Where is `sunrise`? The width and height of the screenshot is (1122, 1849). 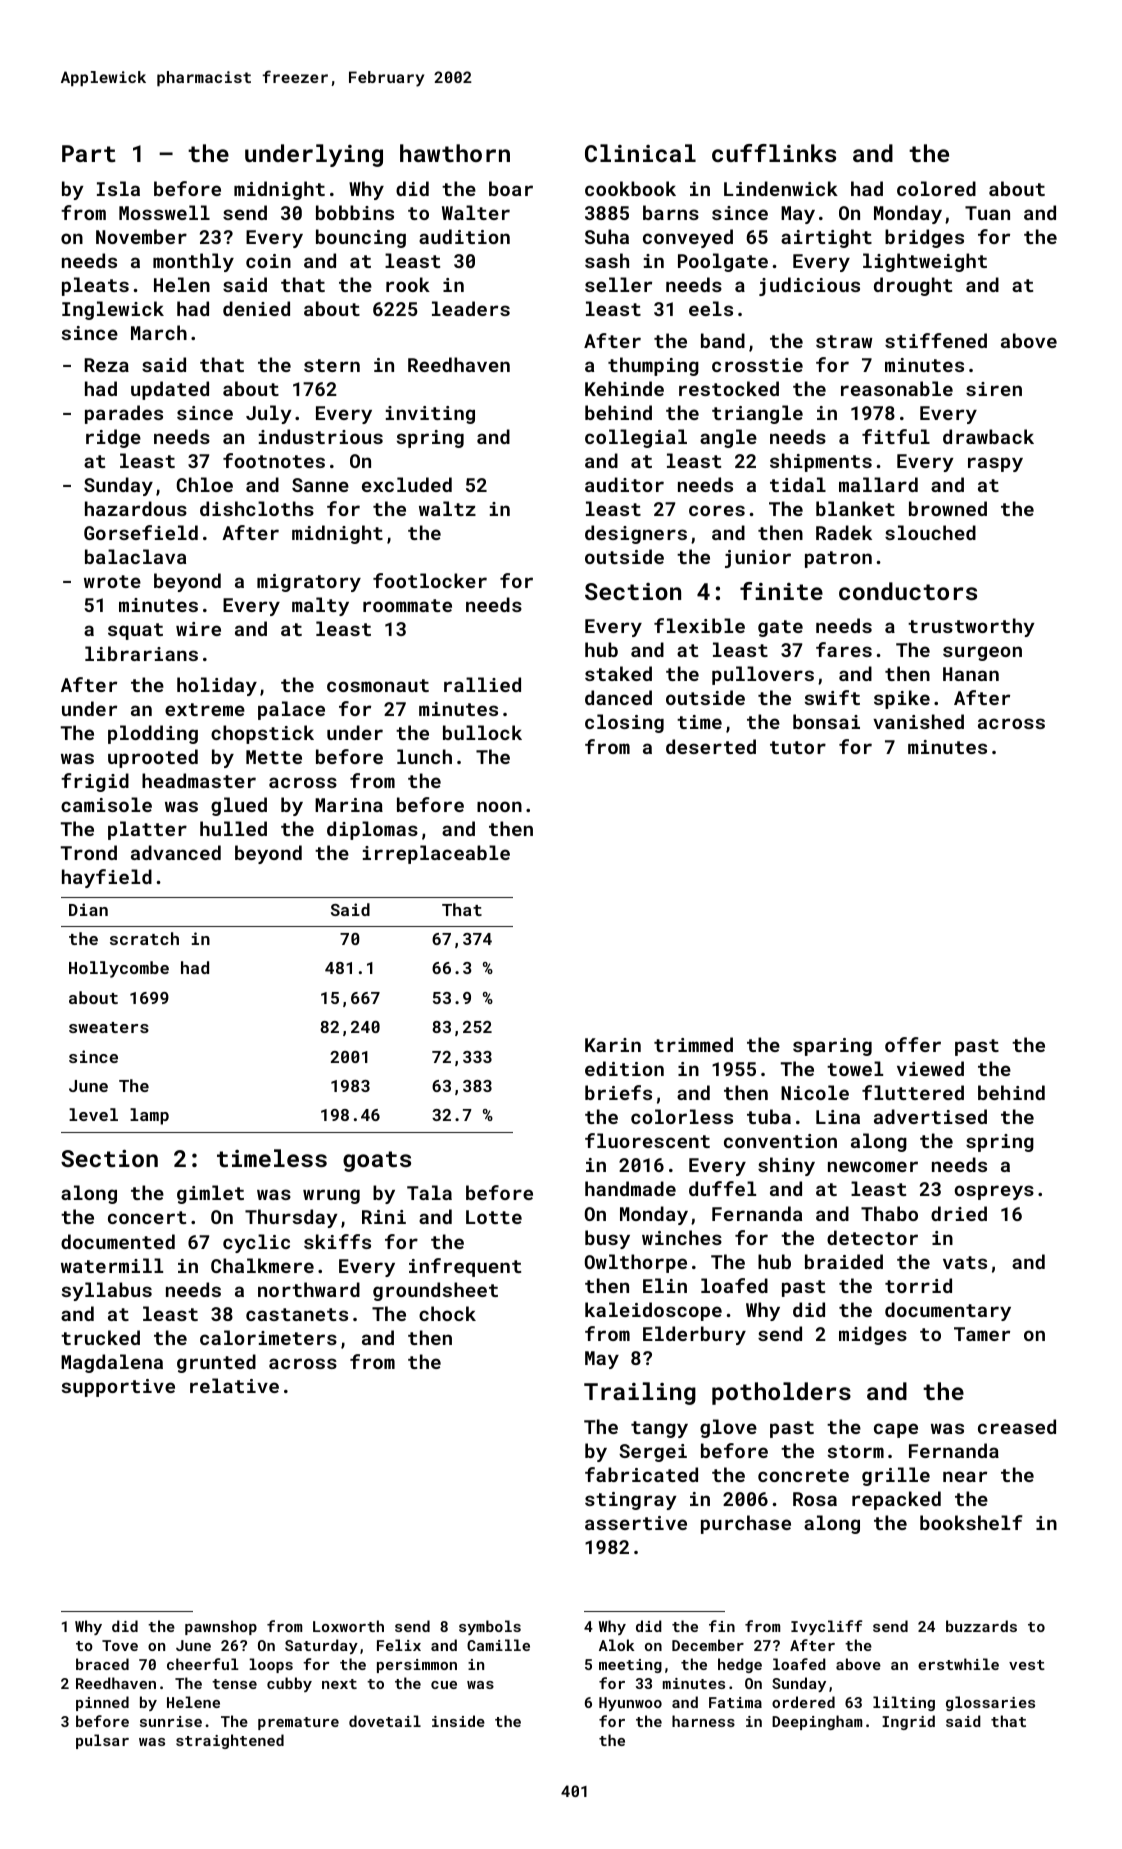 sunrise is located at coordinates (171, 1721).
